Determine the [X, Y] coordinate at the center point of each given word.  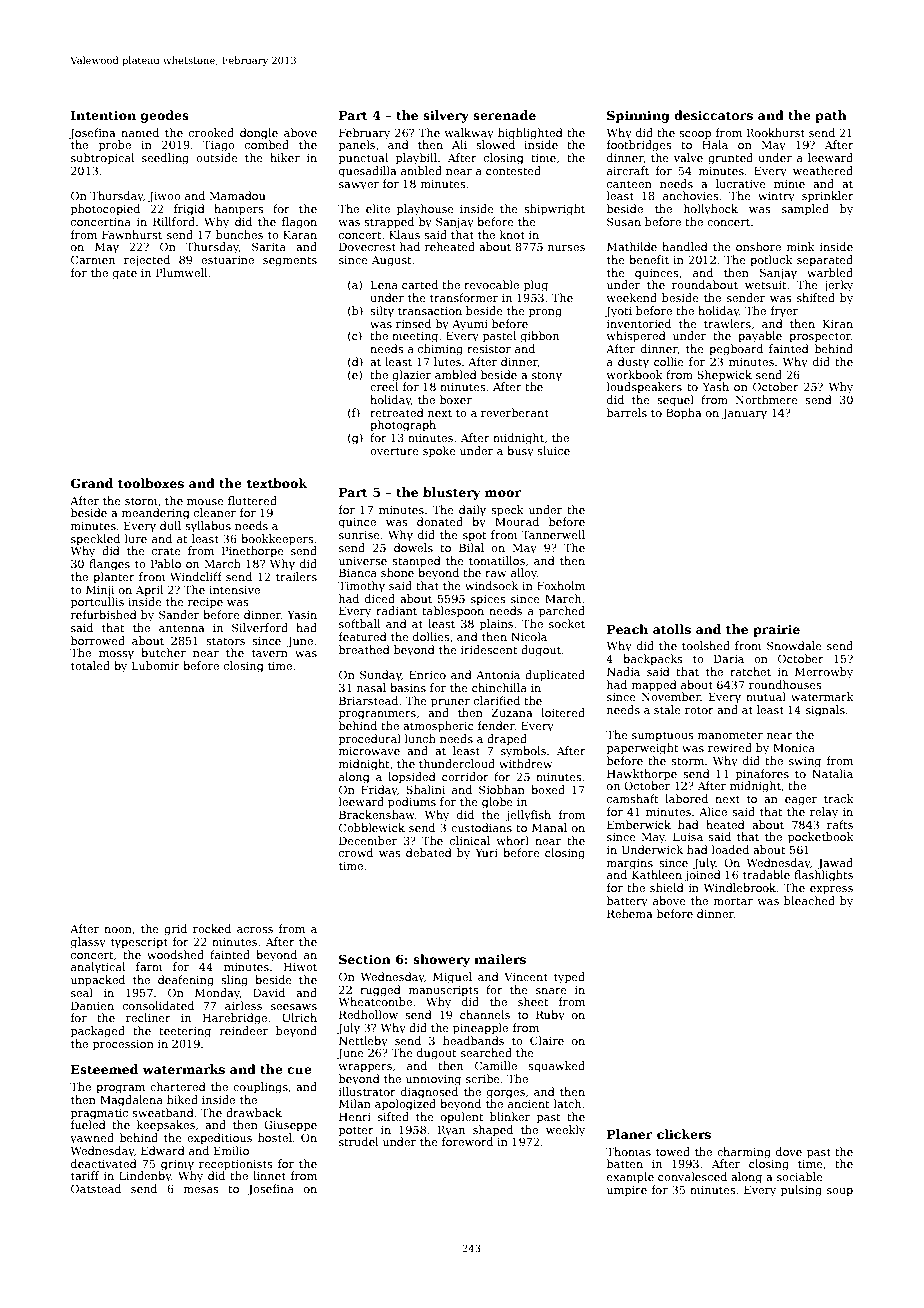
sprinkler [828, 197]
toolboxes [151, 483]
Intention [103, 115]
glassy [88, 943]
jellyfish [528, 816]
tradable [766, 874]
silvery [446, 116]
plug [536, 286]
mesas [201, 1190]
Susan [624, 221]
